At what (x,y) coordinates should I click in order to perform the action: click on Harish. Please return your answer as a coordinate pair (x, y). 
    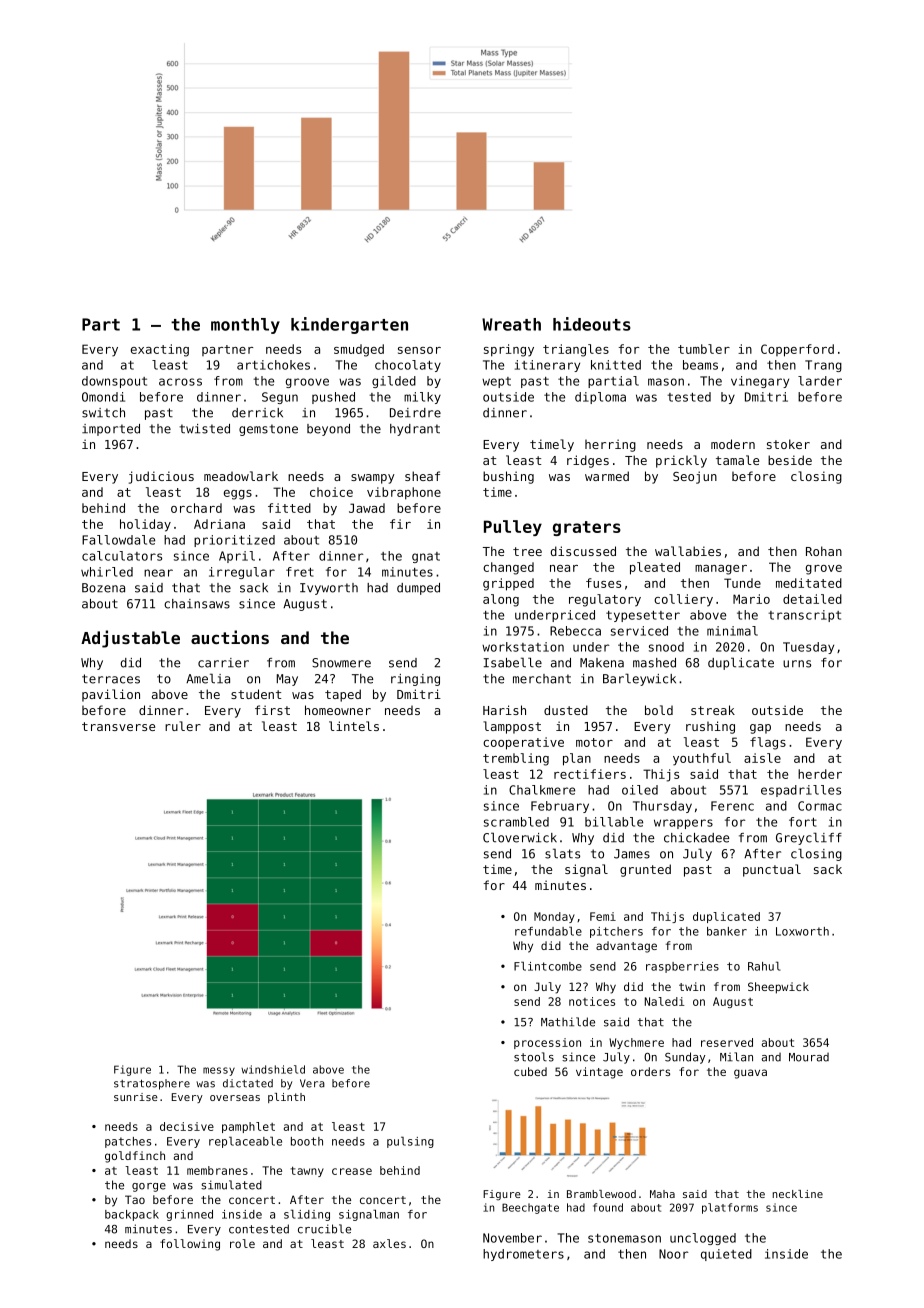
    Looking at the image, I should click on (504, 710).
